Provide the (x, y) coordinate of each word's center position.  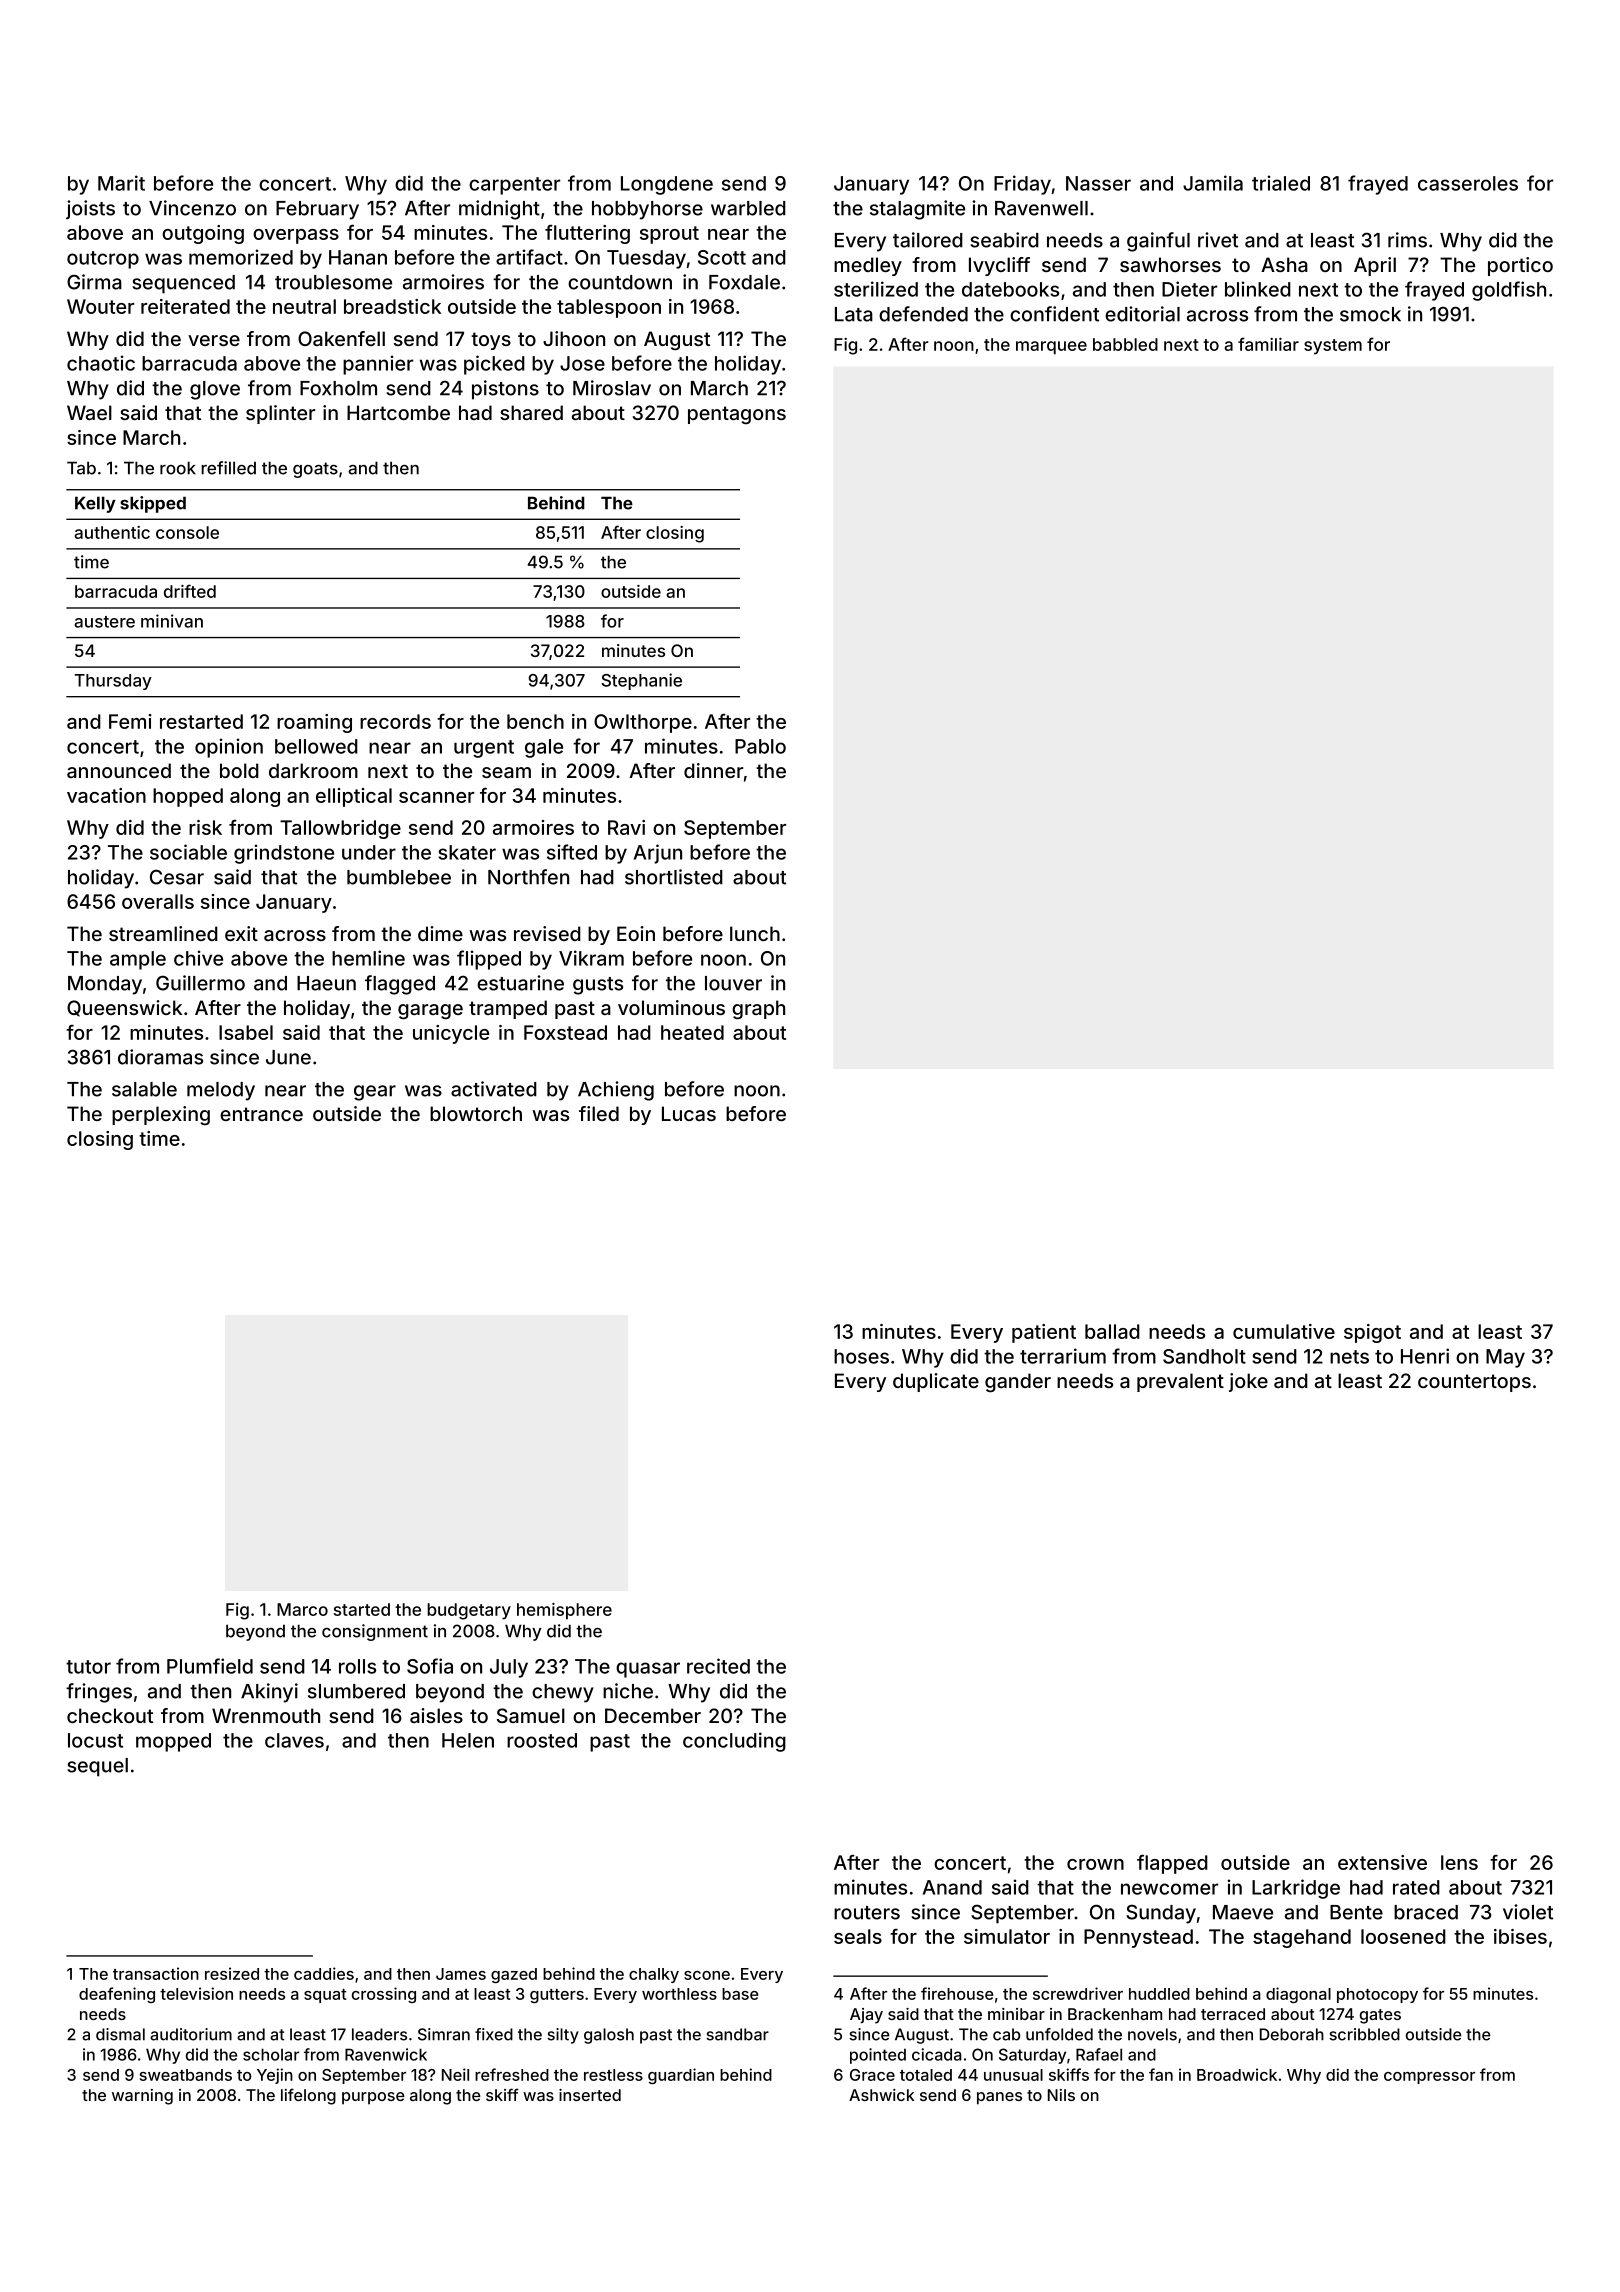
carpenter (514, 186)
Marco (302, 1609)
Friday (1022, 185)
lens (1459, 1862)
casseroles (1468, 183)
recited (718, 1666)
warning (142, 2097)
